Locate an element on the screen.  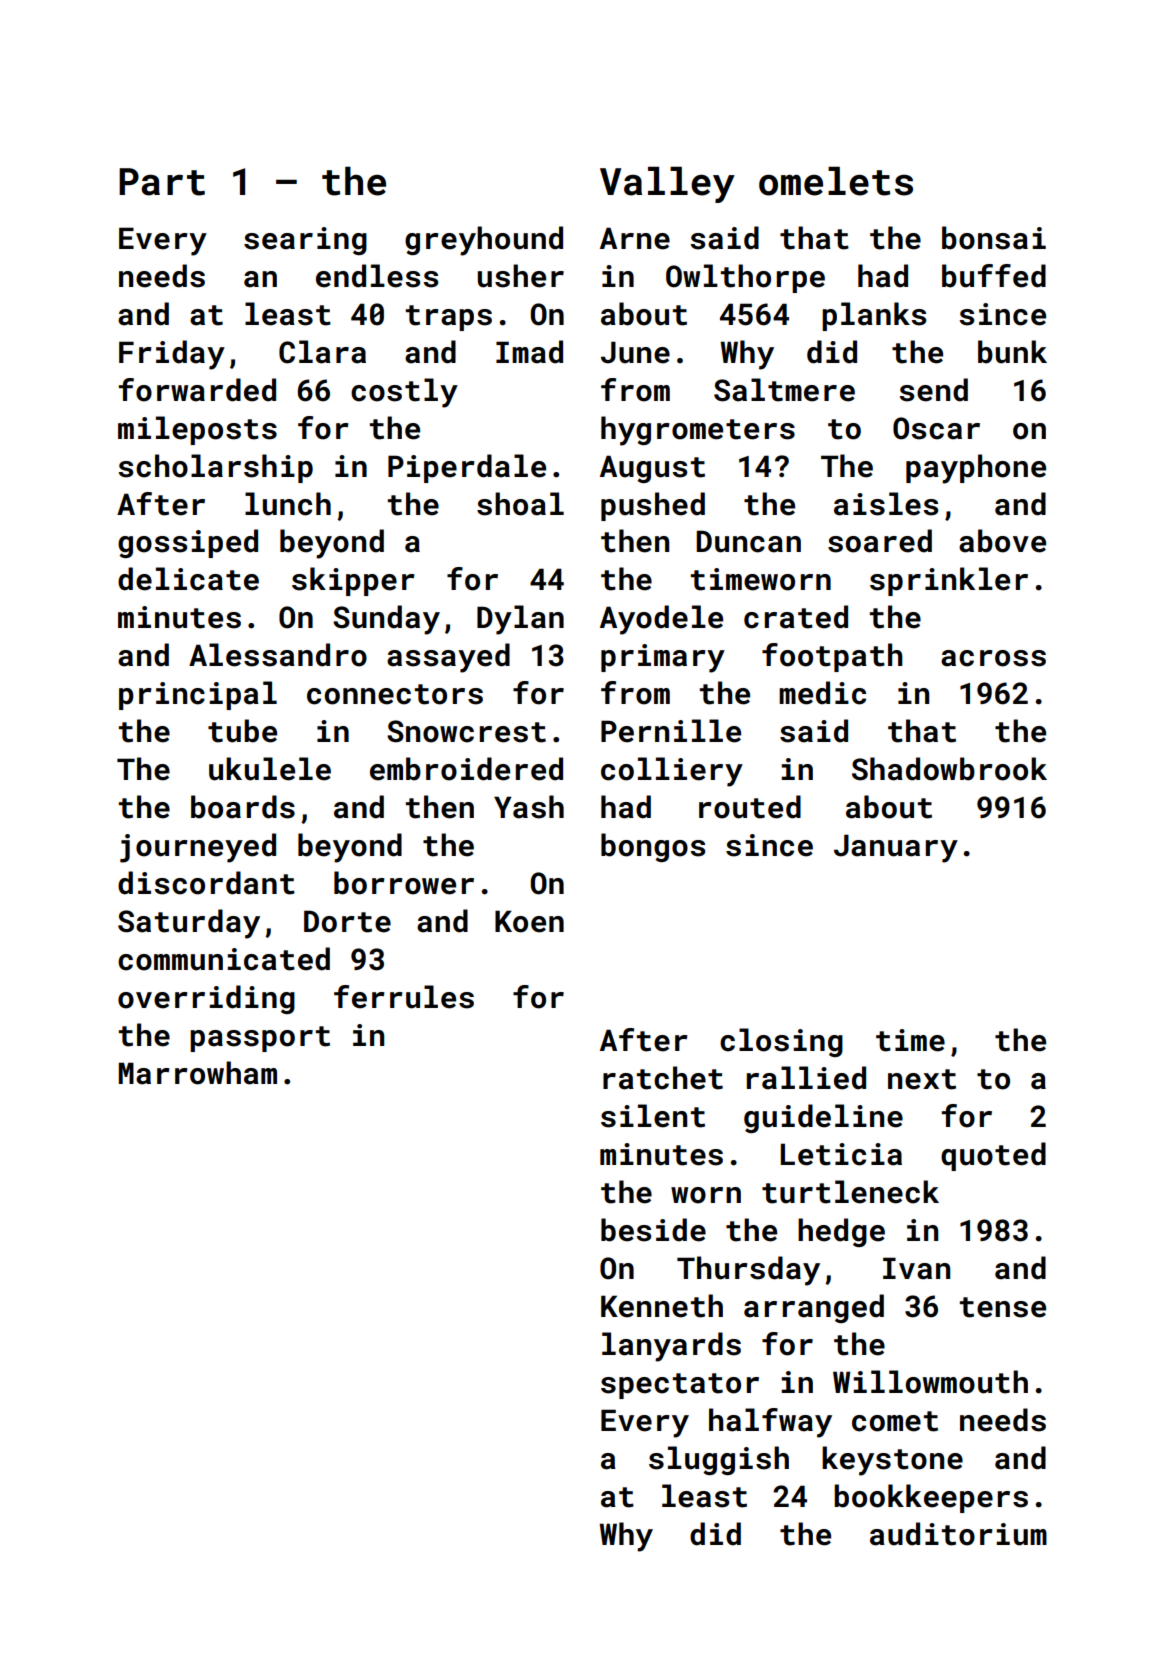
Valley is located at coordinates (667, 185).
